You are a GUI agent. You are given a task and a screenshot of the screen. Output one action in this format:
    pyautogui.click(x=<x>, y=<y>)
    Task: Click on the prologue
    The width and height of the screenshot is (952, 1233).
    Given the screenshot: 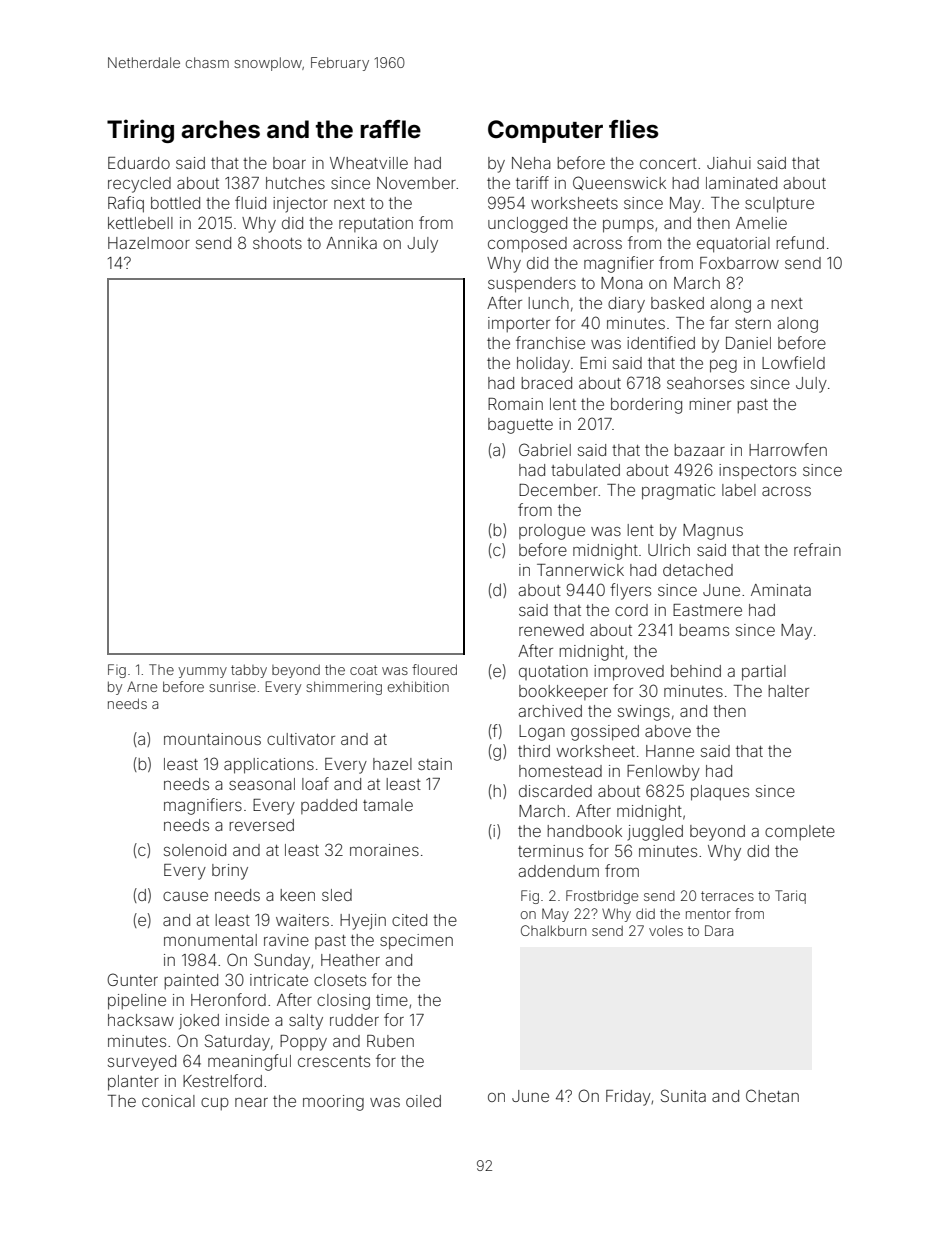 What is the action you would take?
    pyautogui.click(x=552, y=532)
